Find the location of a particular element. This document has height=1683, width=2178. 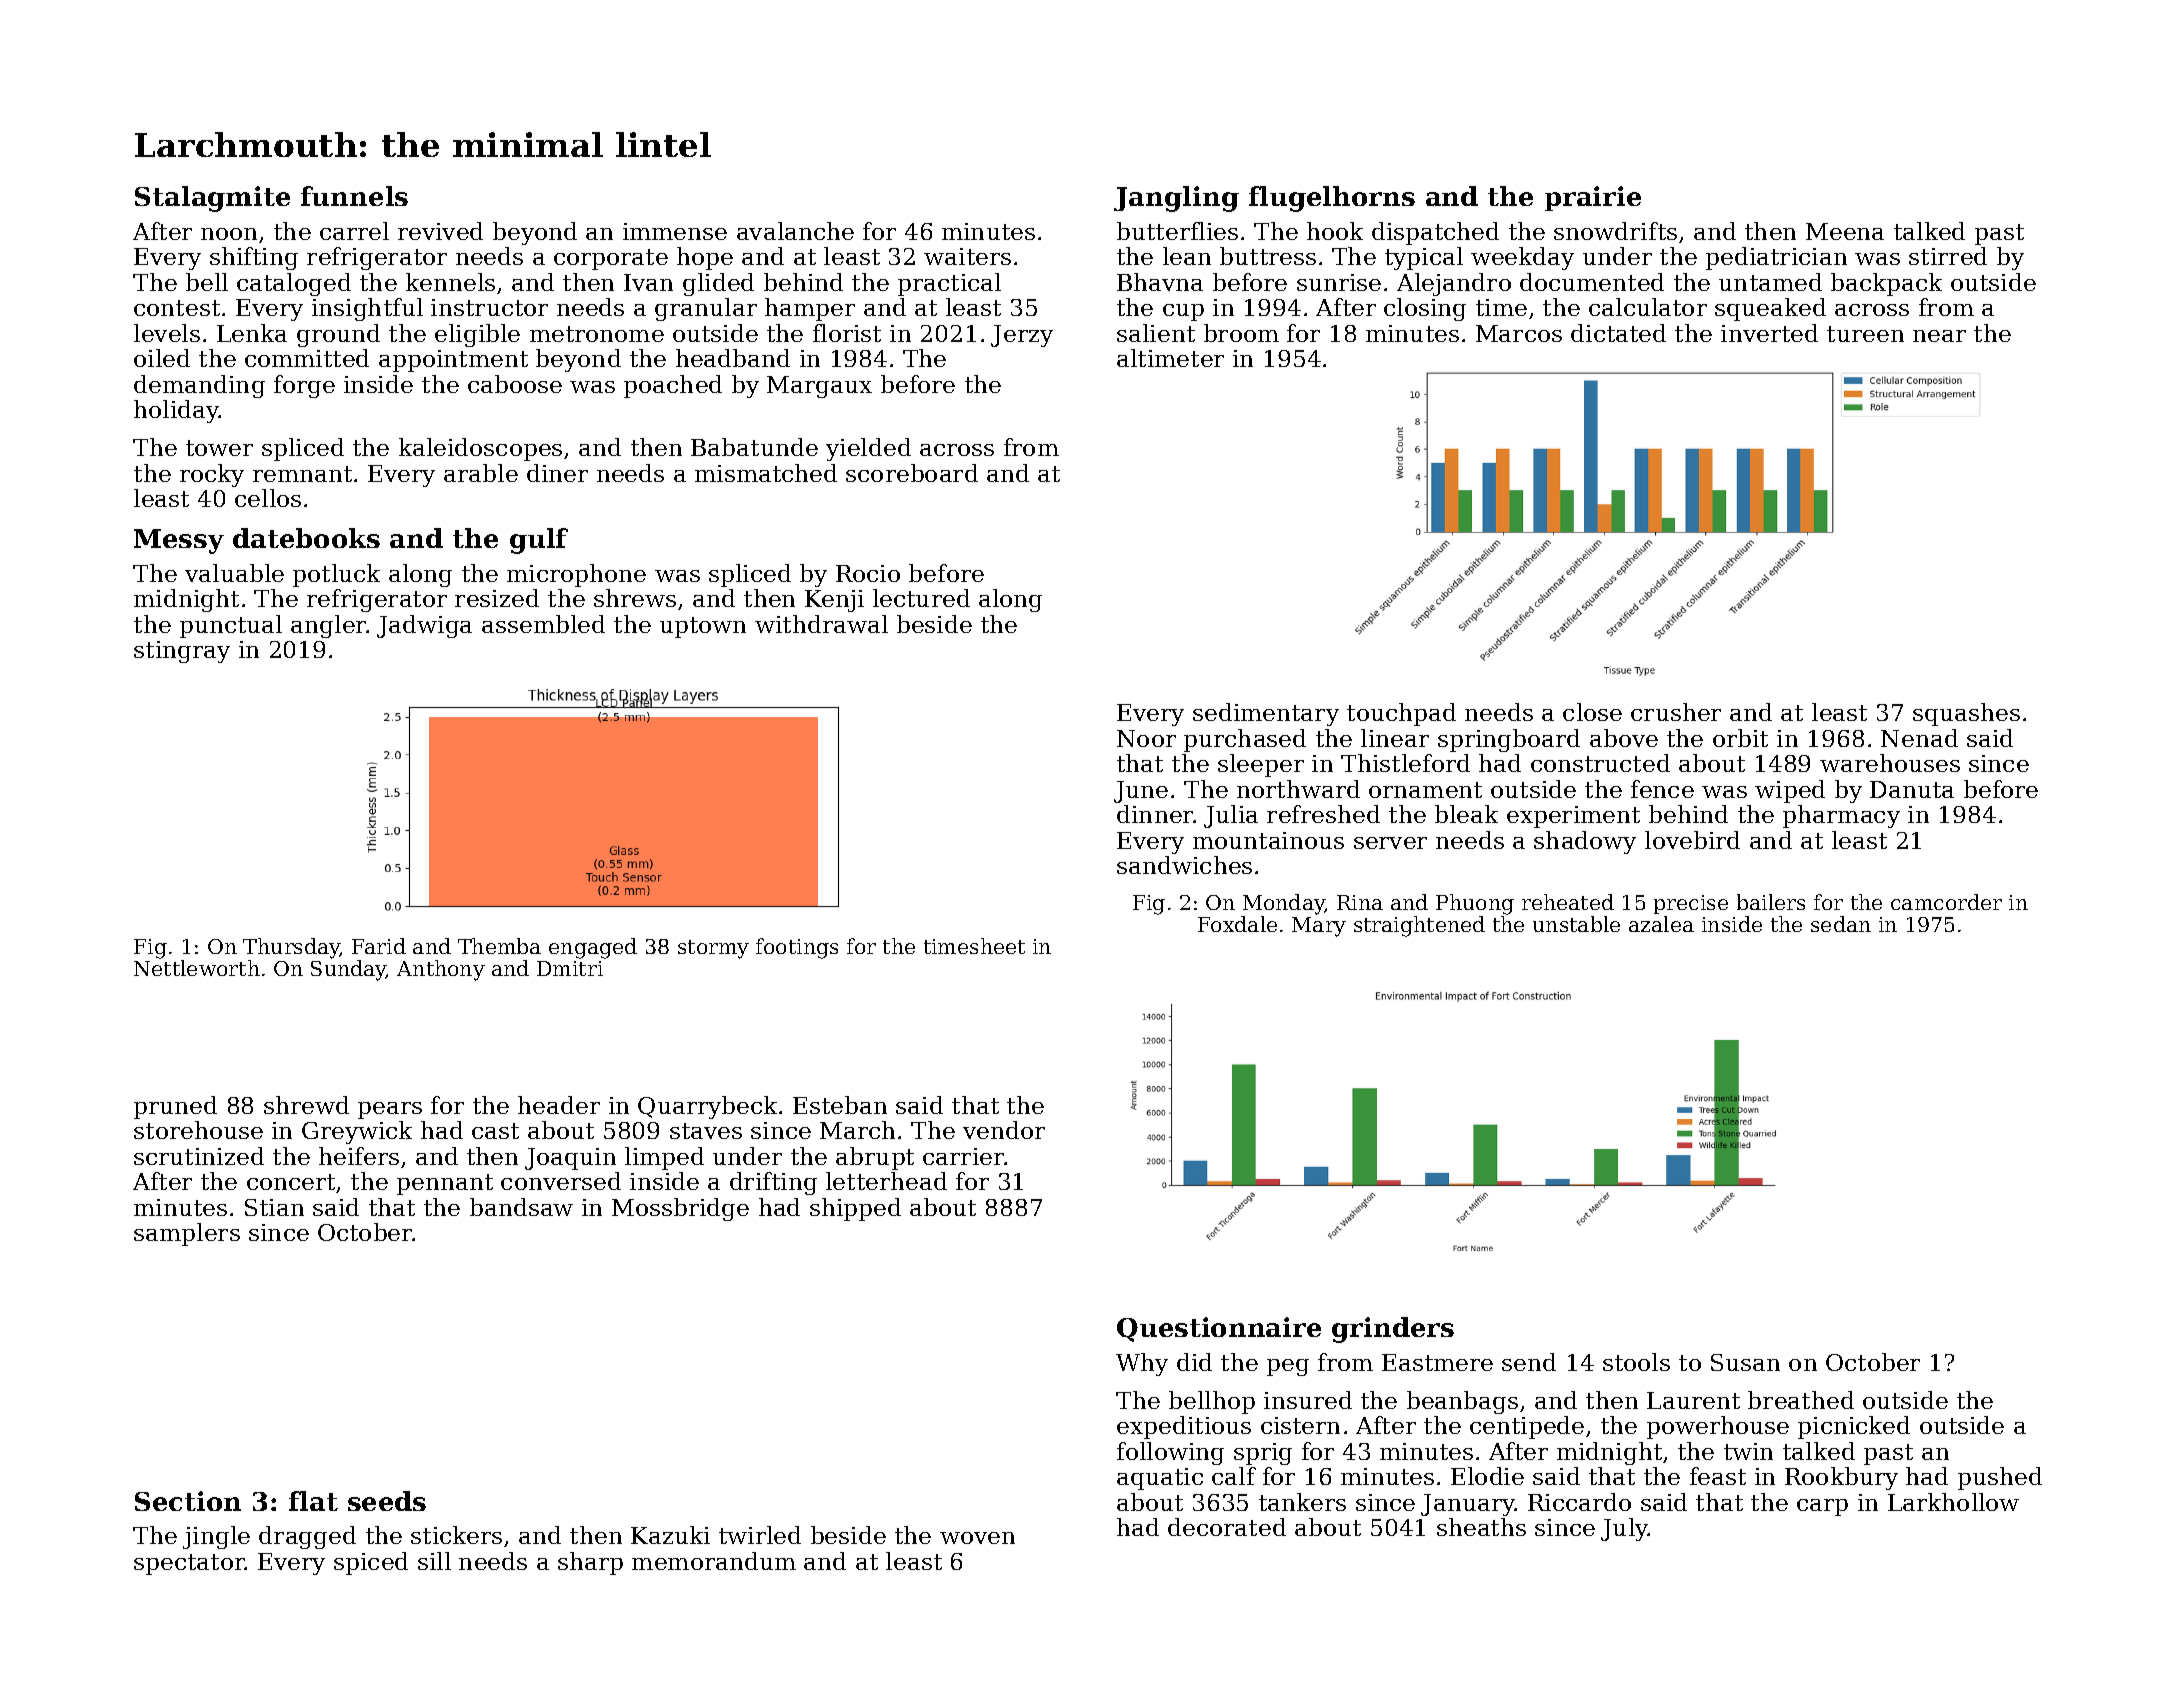

Jangling is located at coordinates (1176, 199).
